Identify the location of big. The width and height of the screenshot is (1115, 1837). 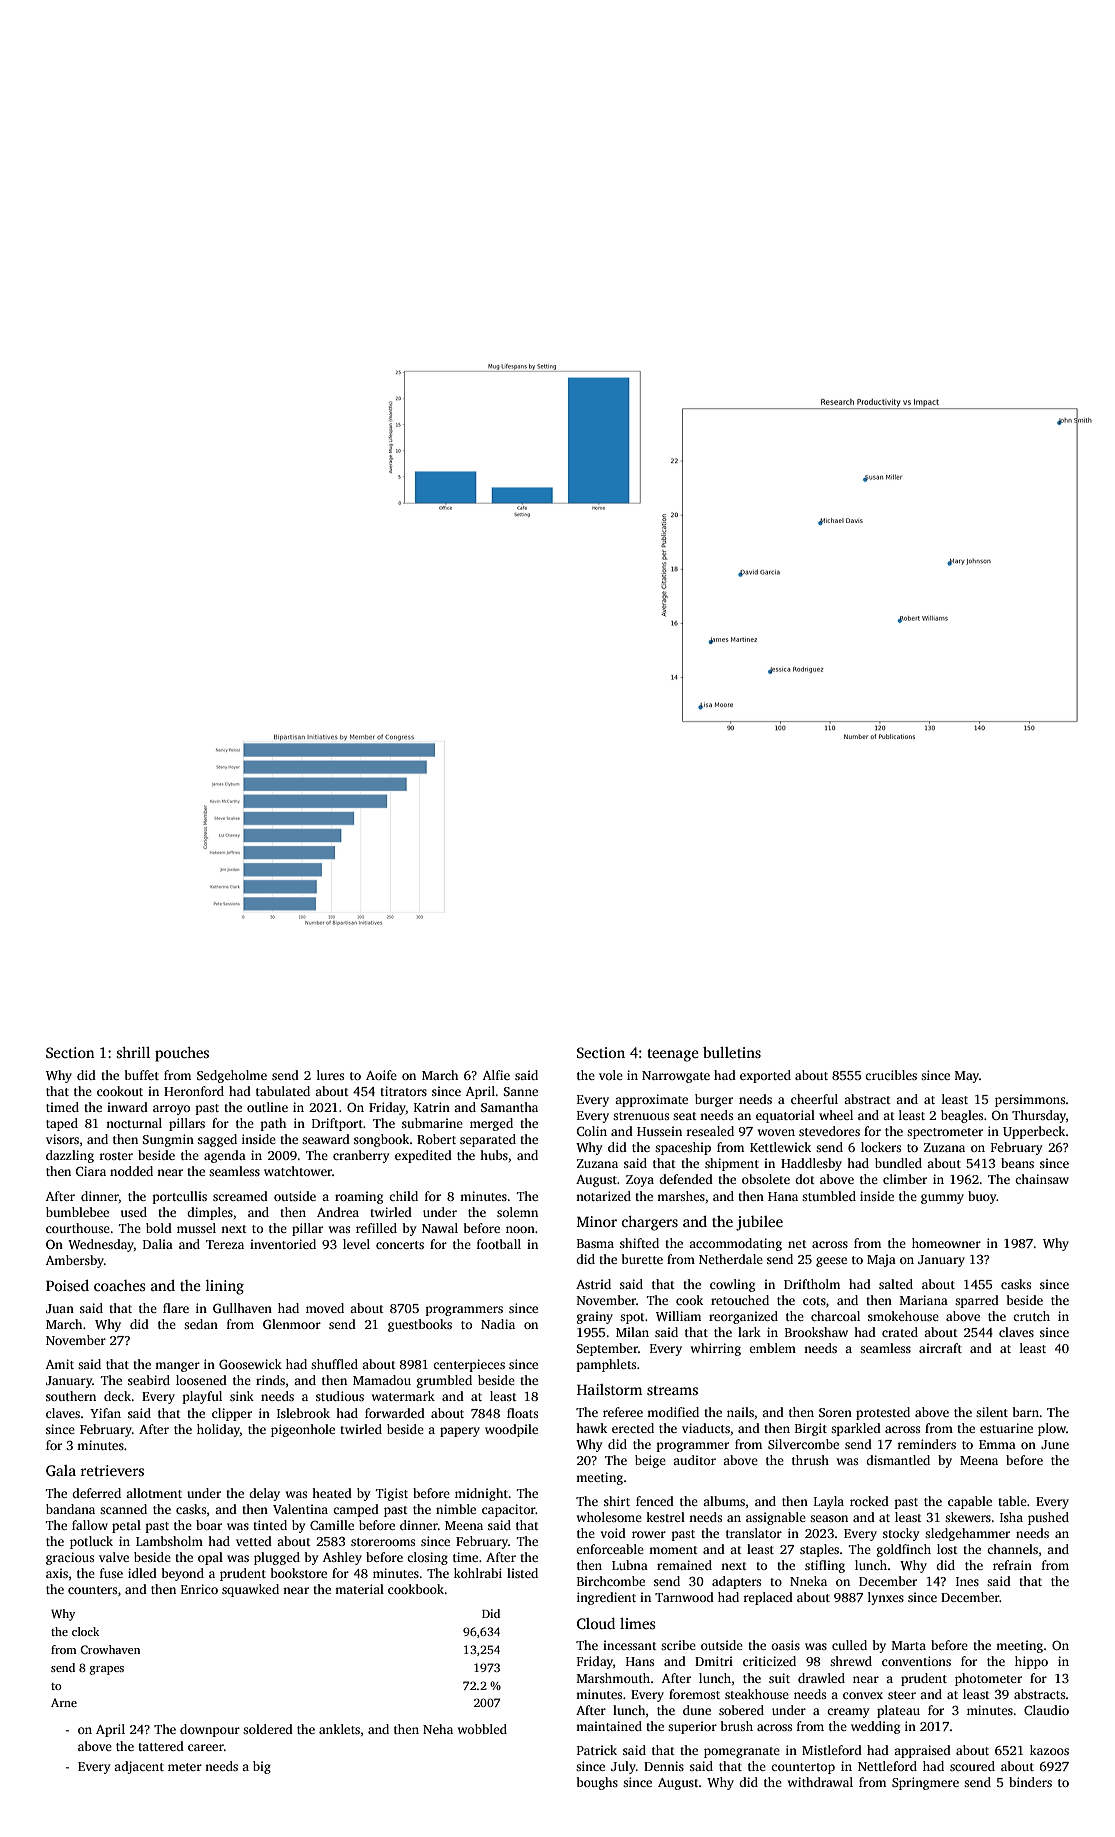
(262, 1767).
